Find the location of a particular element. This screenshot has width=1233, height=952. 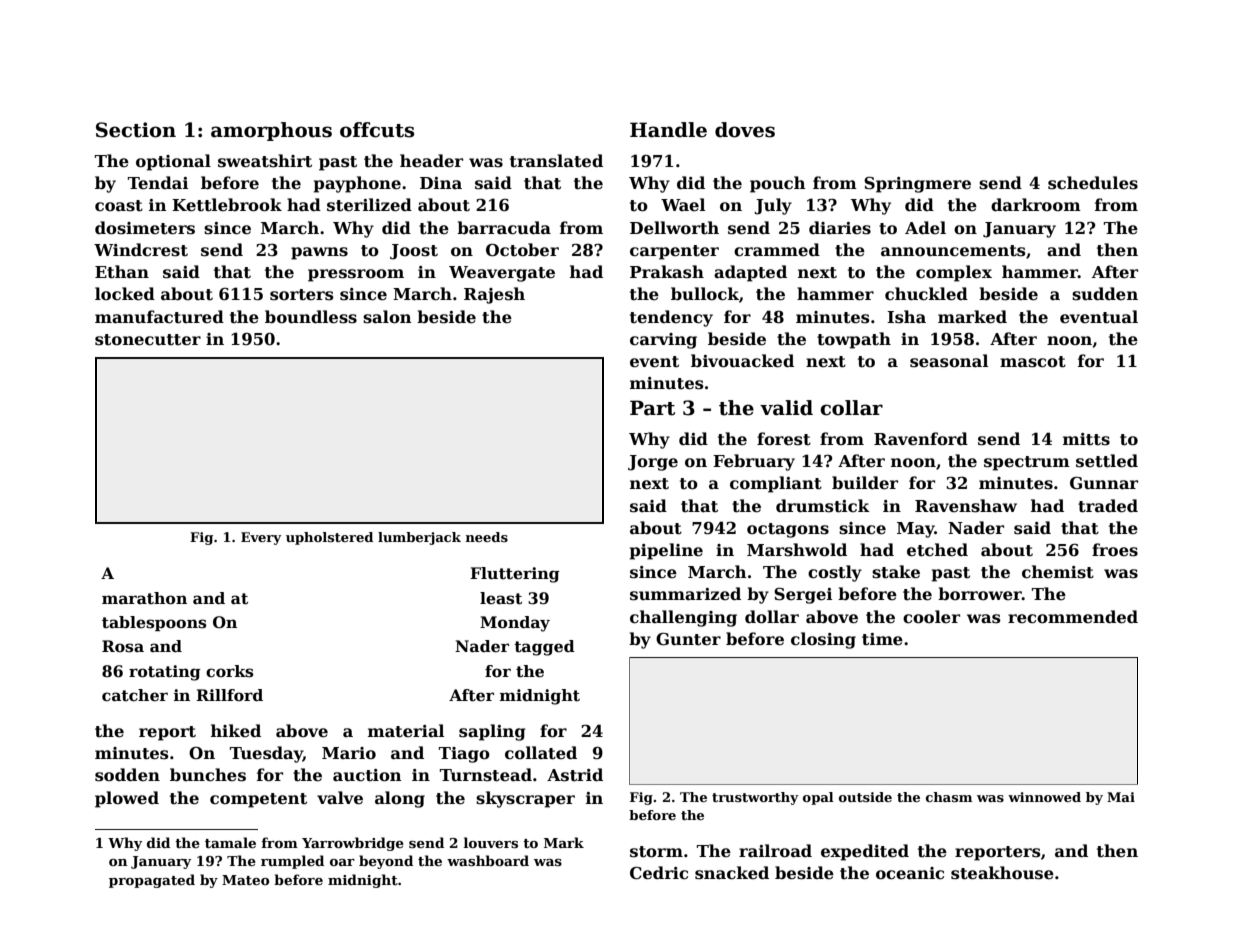

Gunter is located at coordinates (688, 639).
